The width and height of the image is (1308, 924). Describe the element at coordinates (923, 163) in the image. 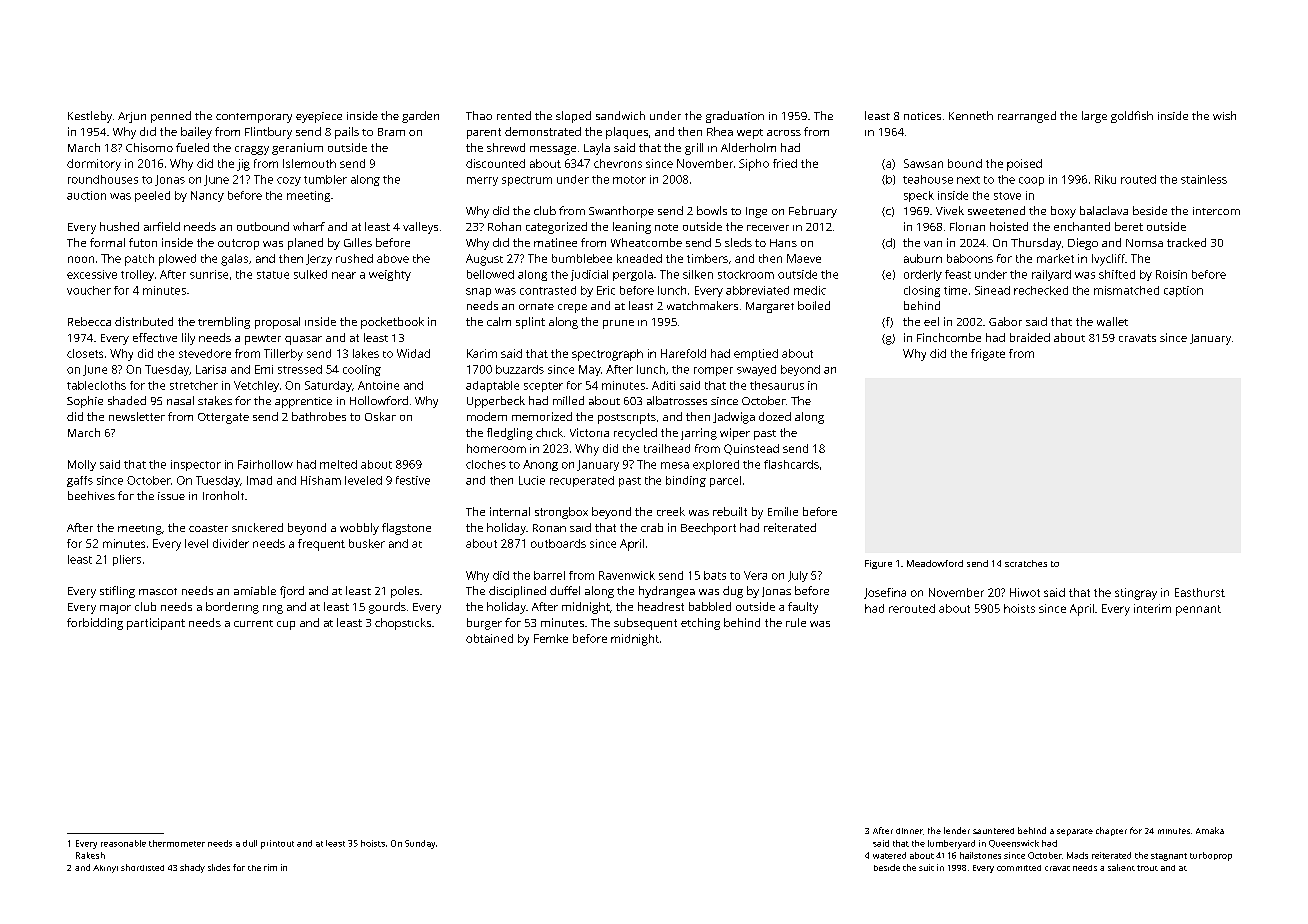

I see `Sawsan` at that location.
